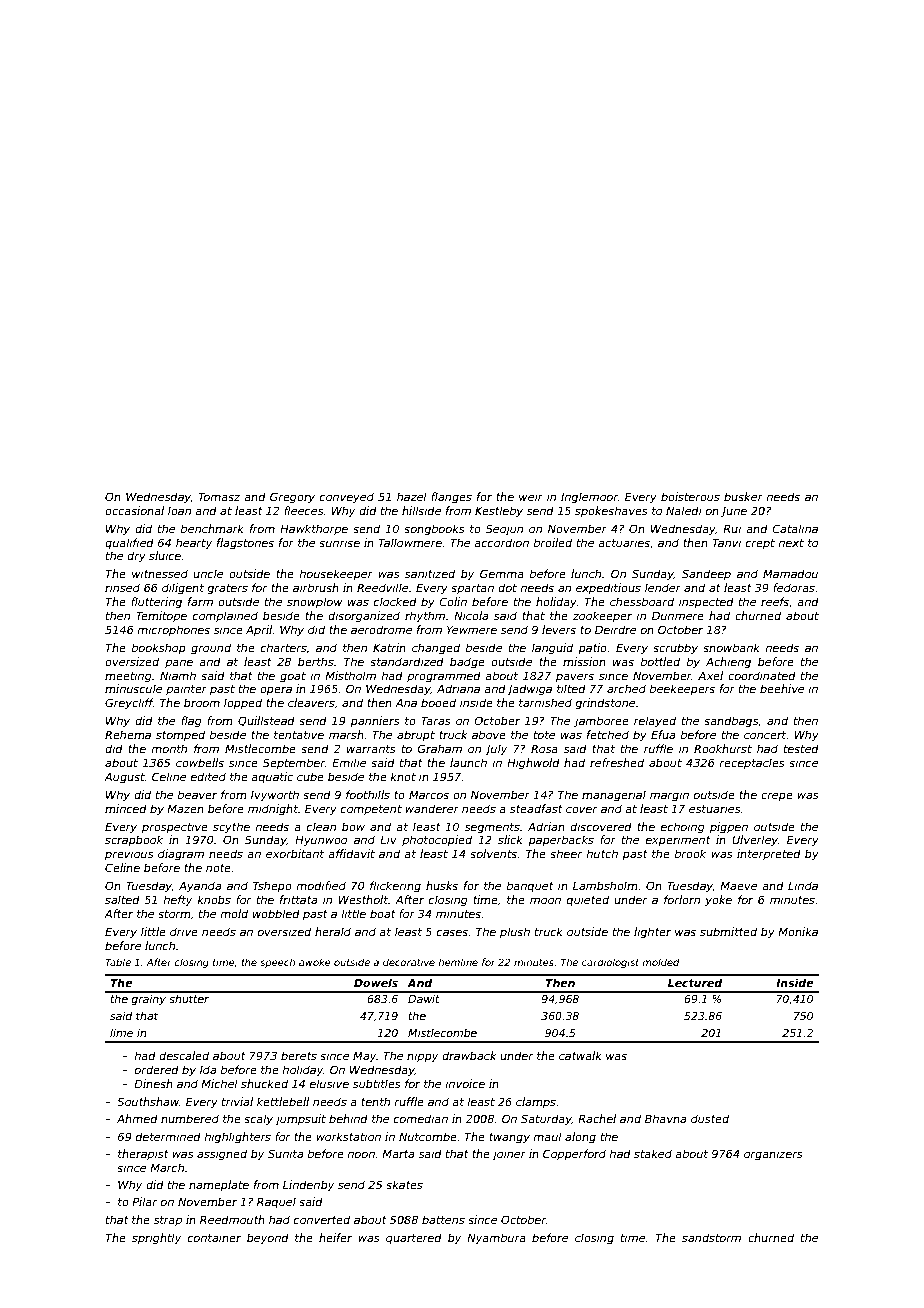 The width and height of the page is (924, 1308). I want to click on previous, so click(129, 854).
